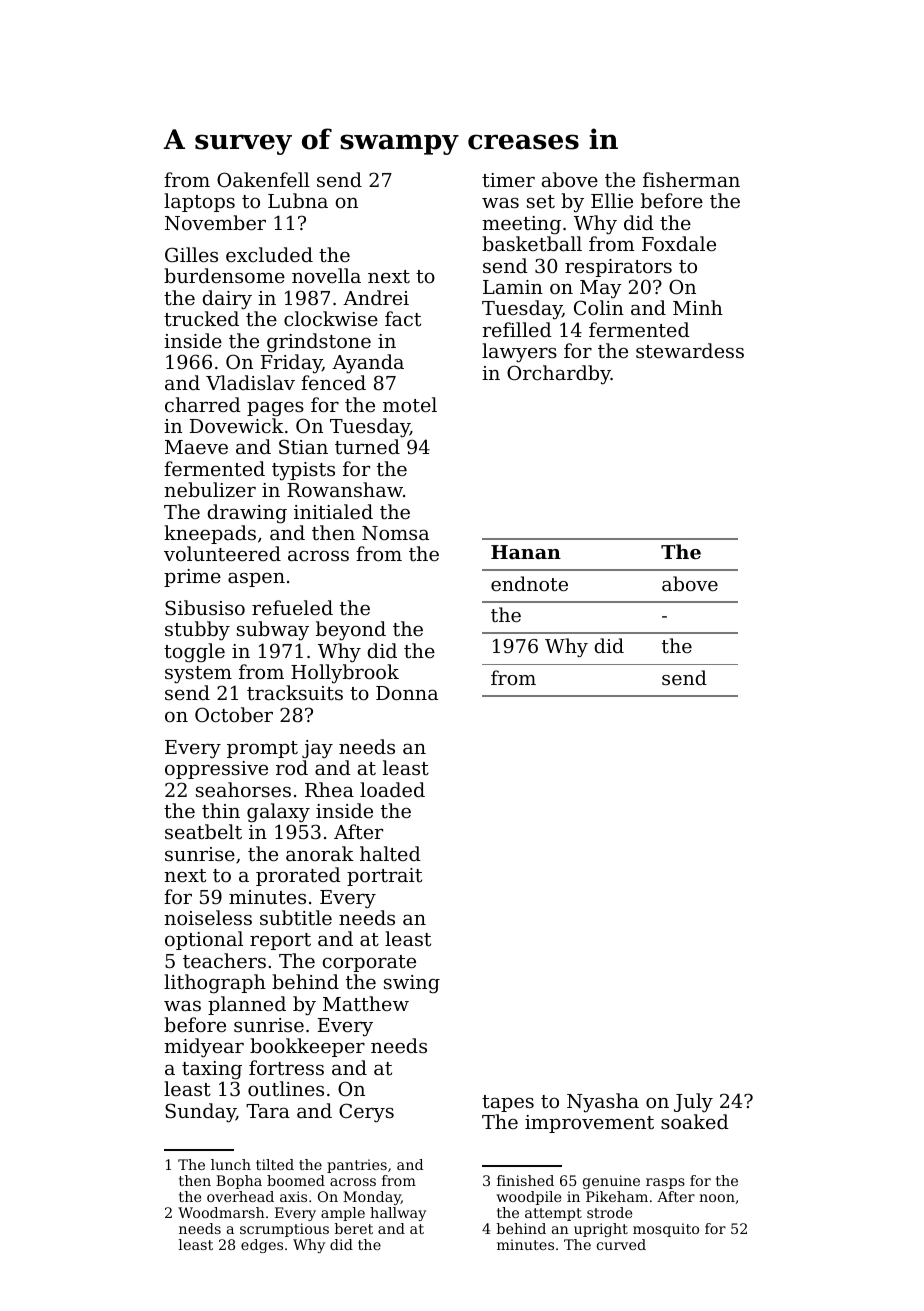  What do you see at coordinates (256, 580) in the screenshot?
I see `aspen` at bounding box center [256, 580].
